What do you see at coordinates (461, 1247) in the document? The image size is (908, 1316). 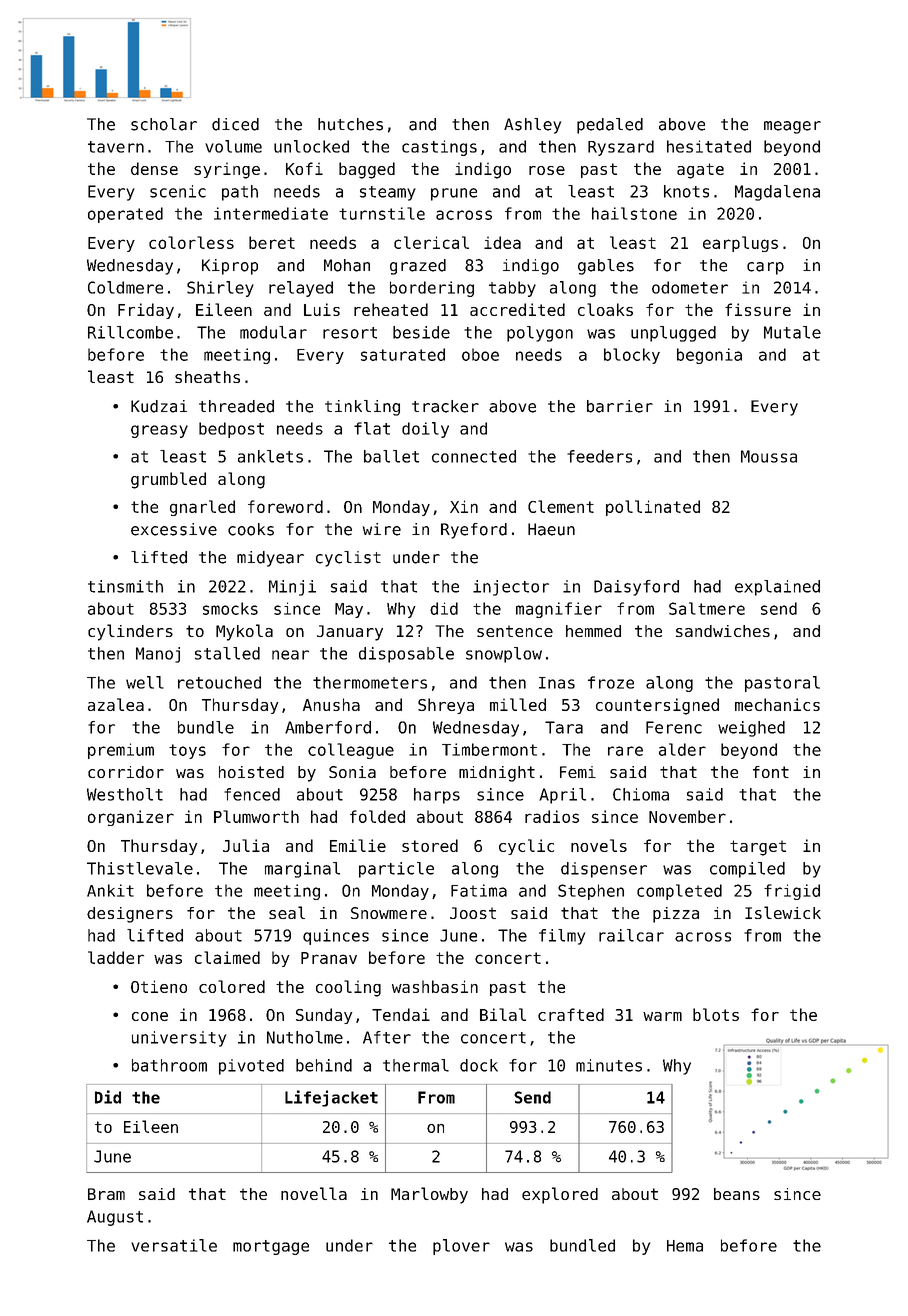 I see `plover` at bounding box center [461, 1247].
